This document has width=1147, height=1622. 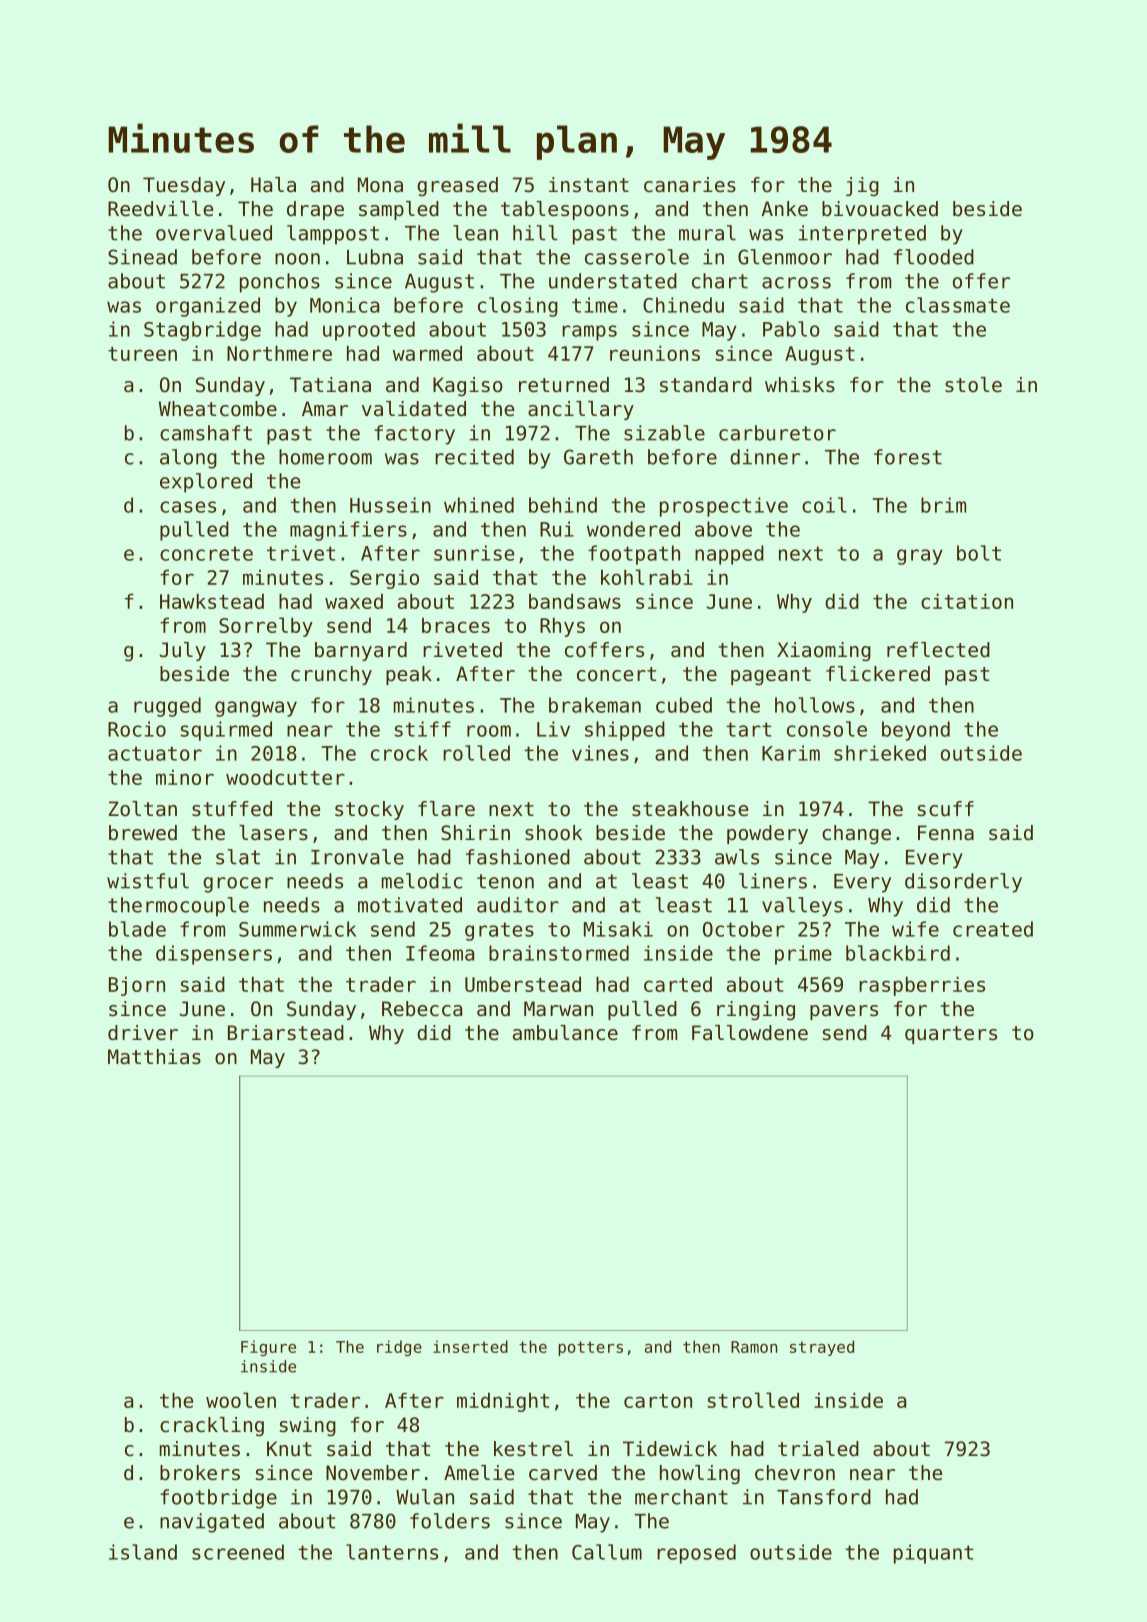 What do you see at coordinates (143, 1552) in the document?
I see `island` at bounding box center [143, 1552].
